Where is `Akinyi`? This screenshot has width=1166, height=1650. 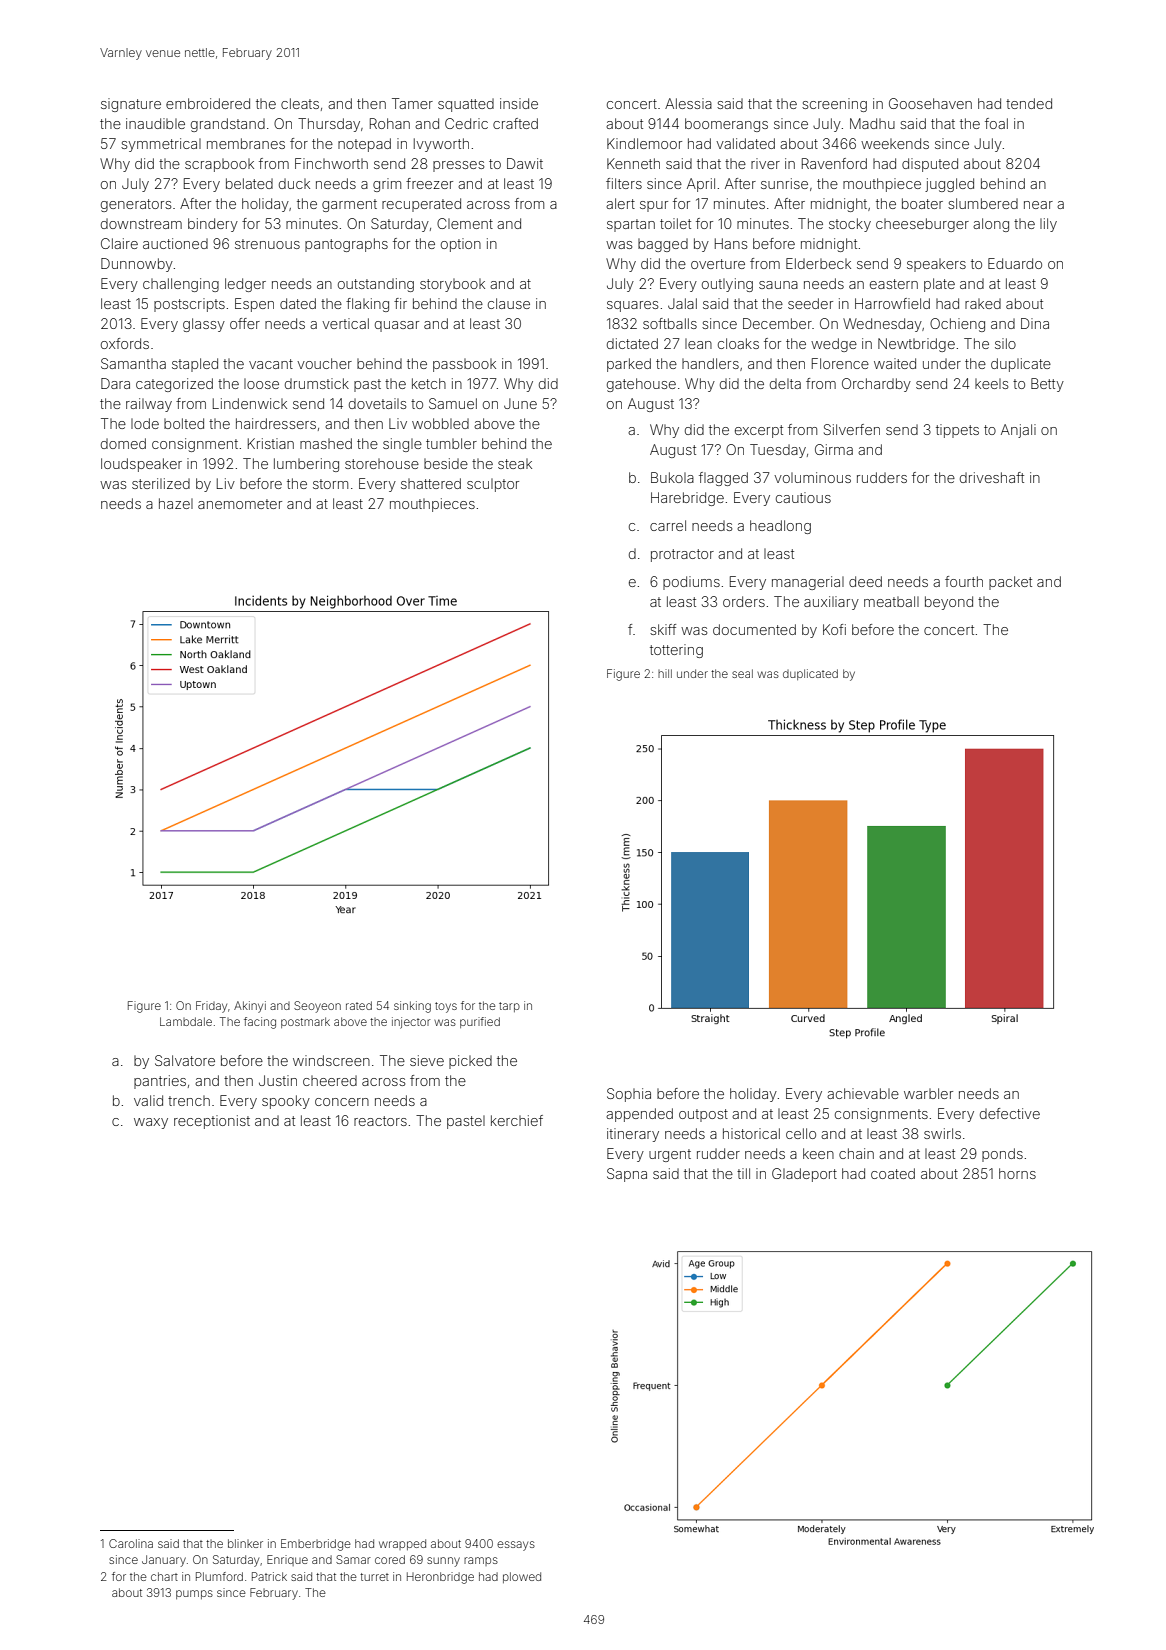
Akinyi is located at coordinates (250, 1007).
